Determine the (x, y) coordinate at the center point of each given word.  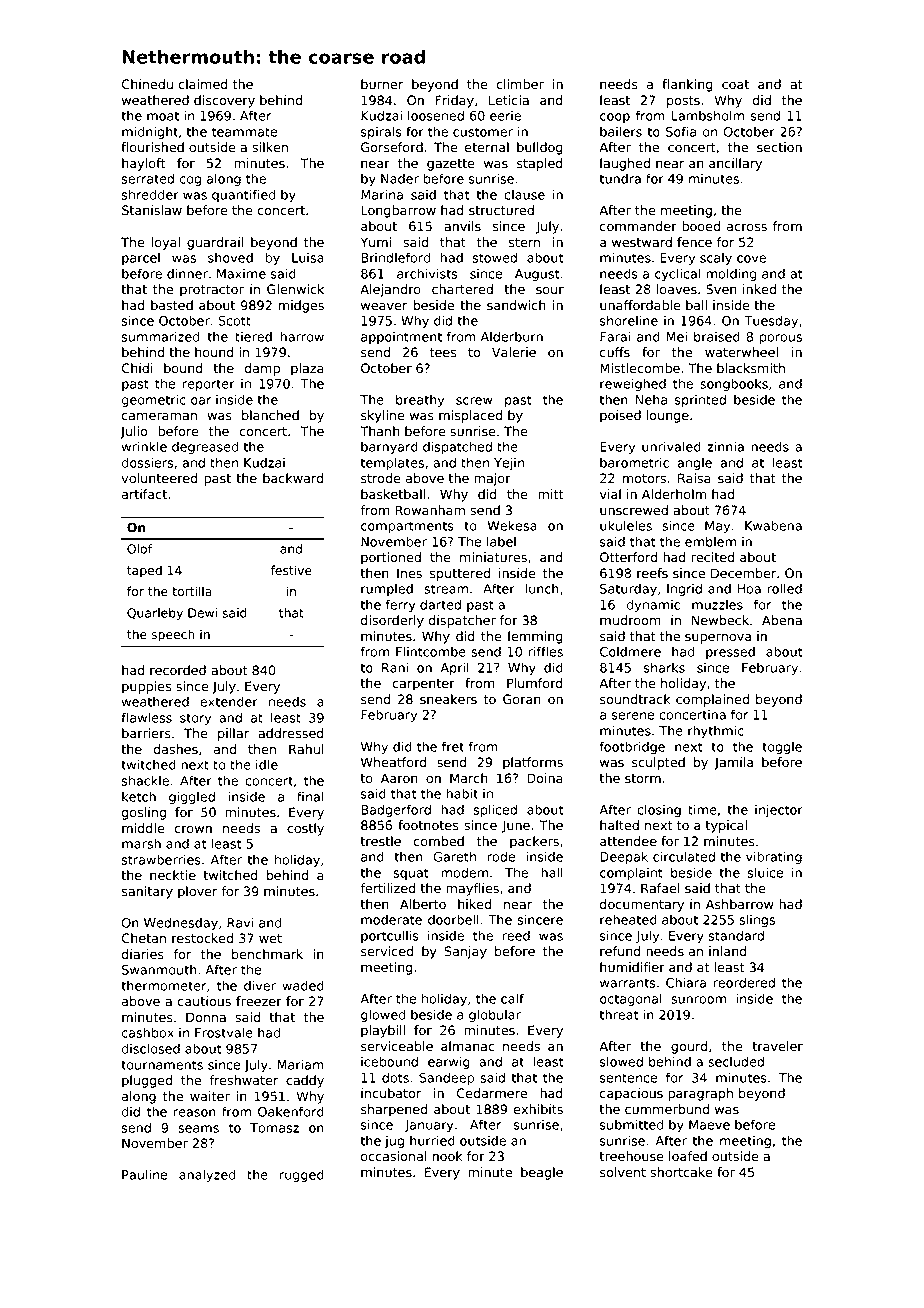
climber (520, 84)
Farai (615, 336)
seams (198, 1129)
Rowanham (430, 510)
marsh (141, 843)
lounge (668, 416)
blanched (270, 415)
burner (382, 84)
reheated (628, 919)
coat (735, 85)
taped (144, 571)
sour (550, 290)
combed (439, 841)
